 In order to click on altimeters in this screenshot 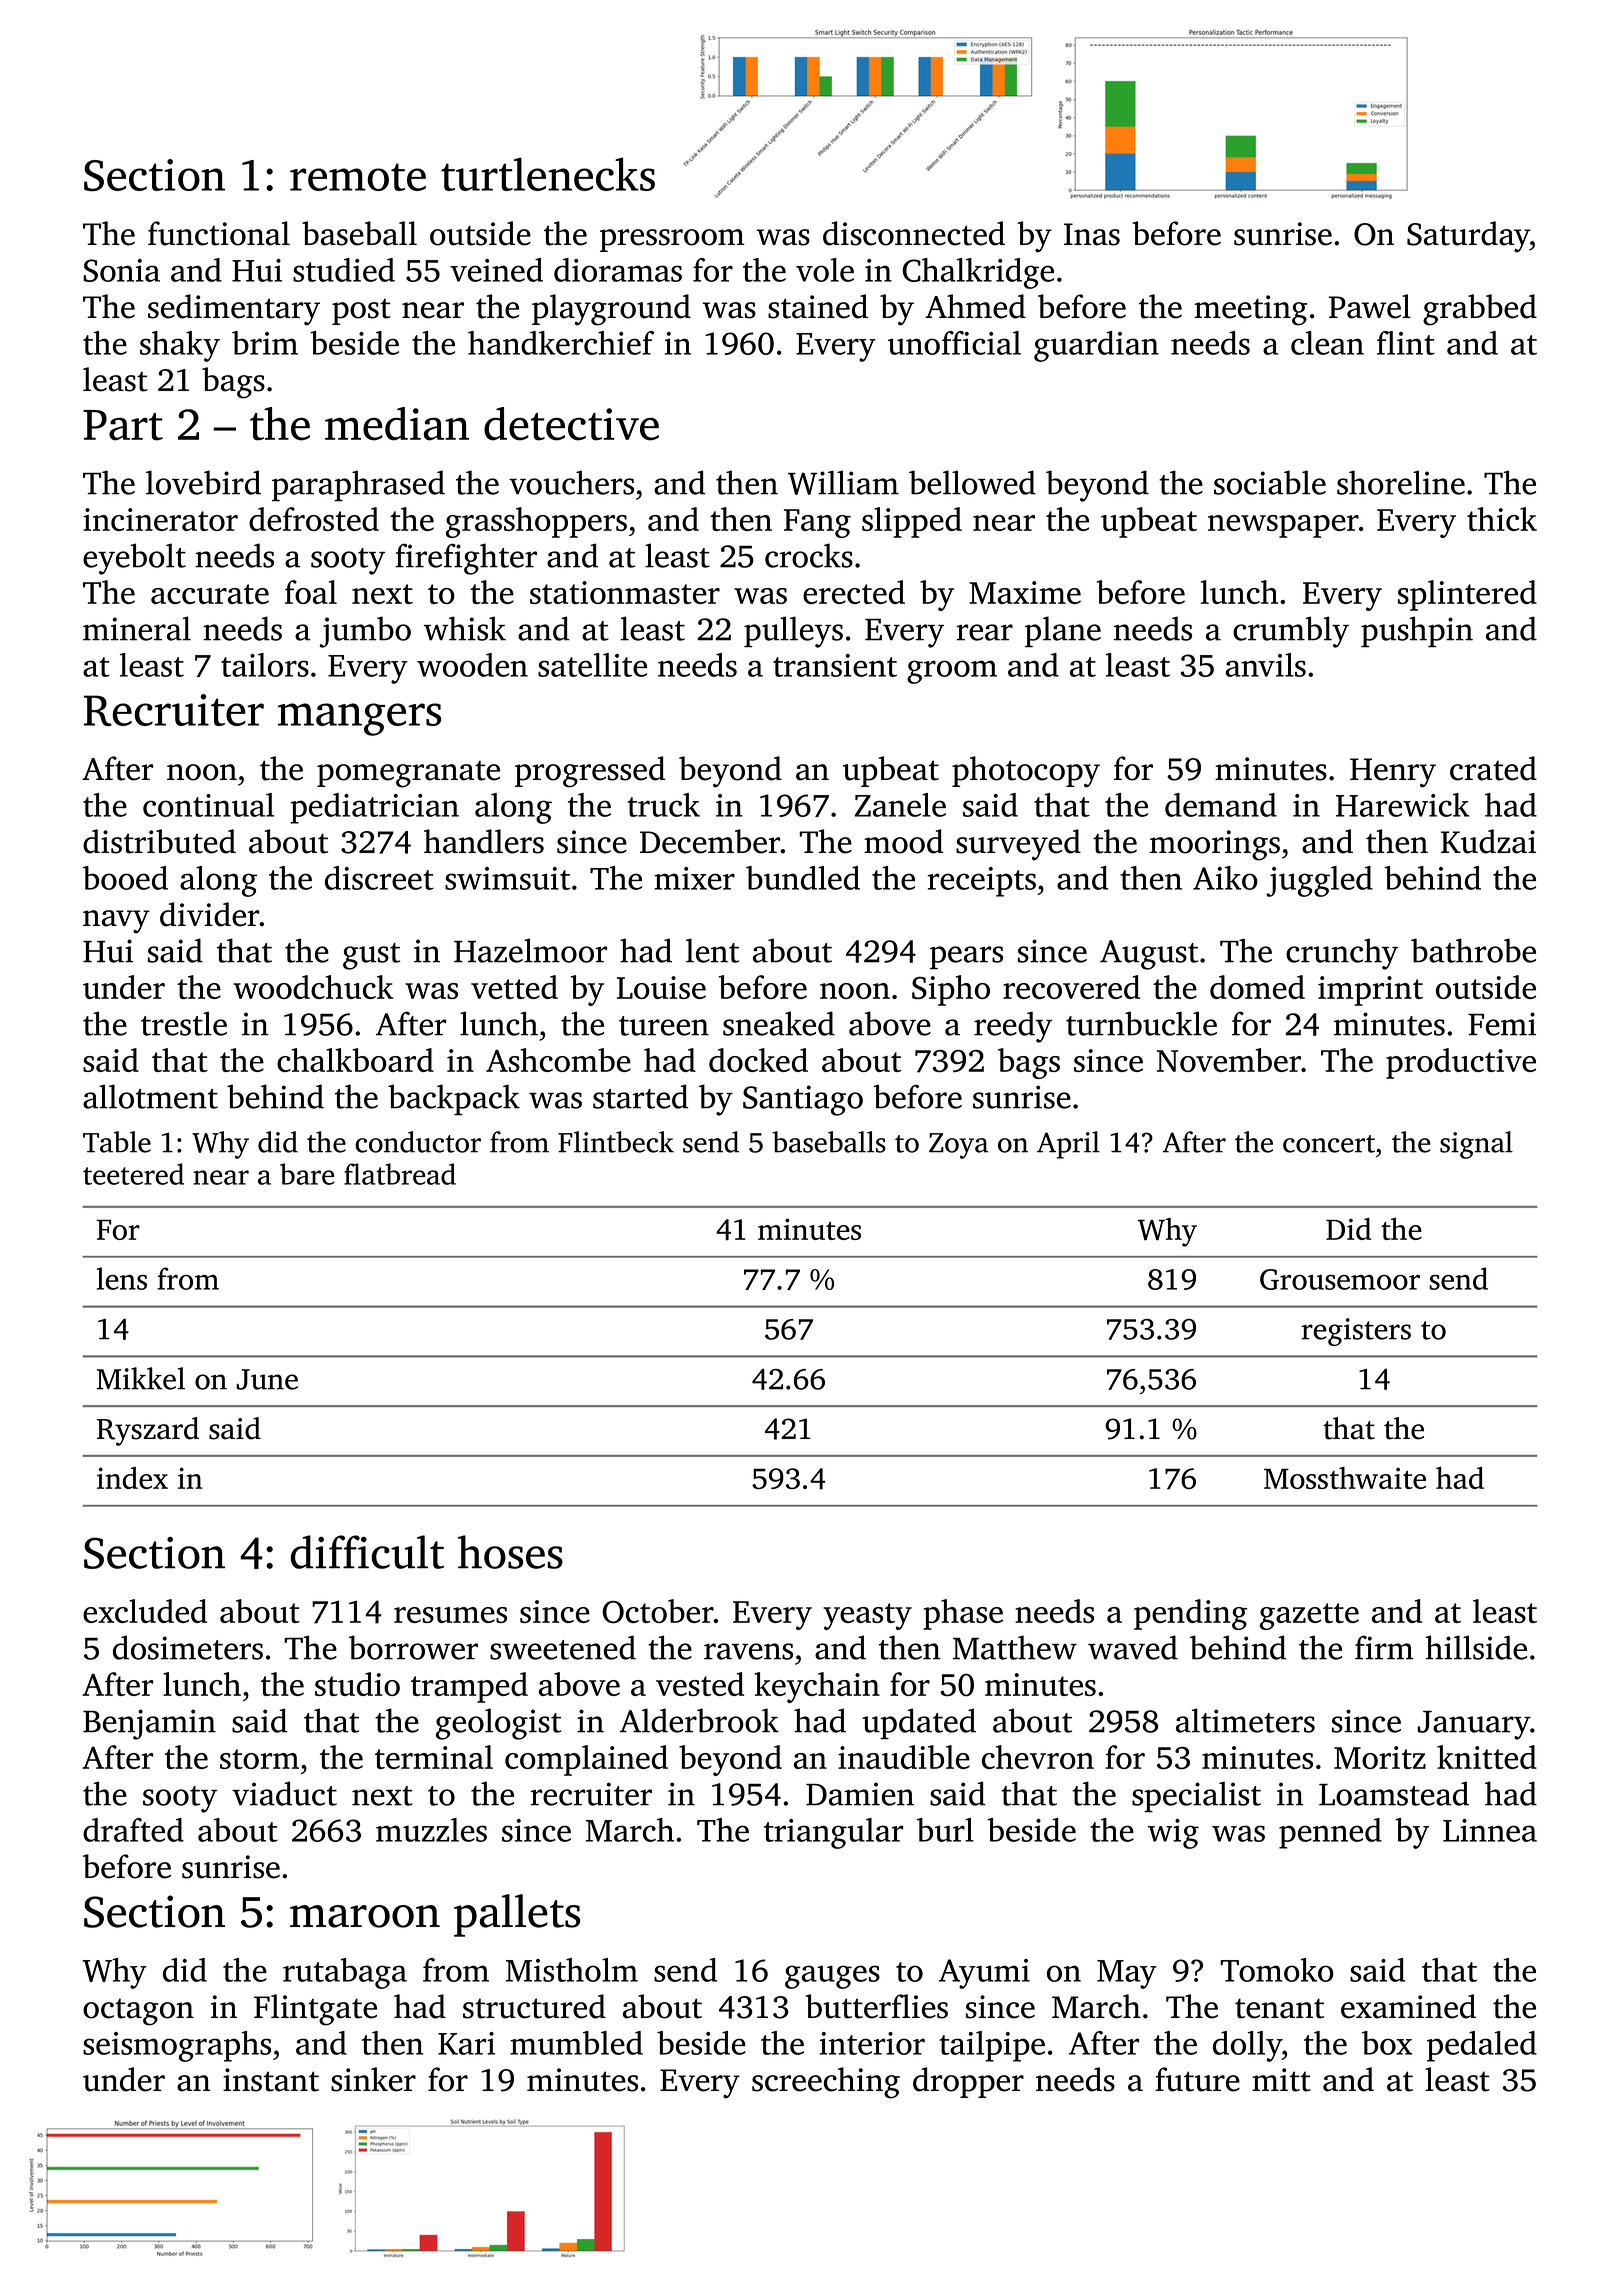, I will do `click(1245, 1720)`.
